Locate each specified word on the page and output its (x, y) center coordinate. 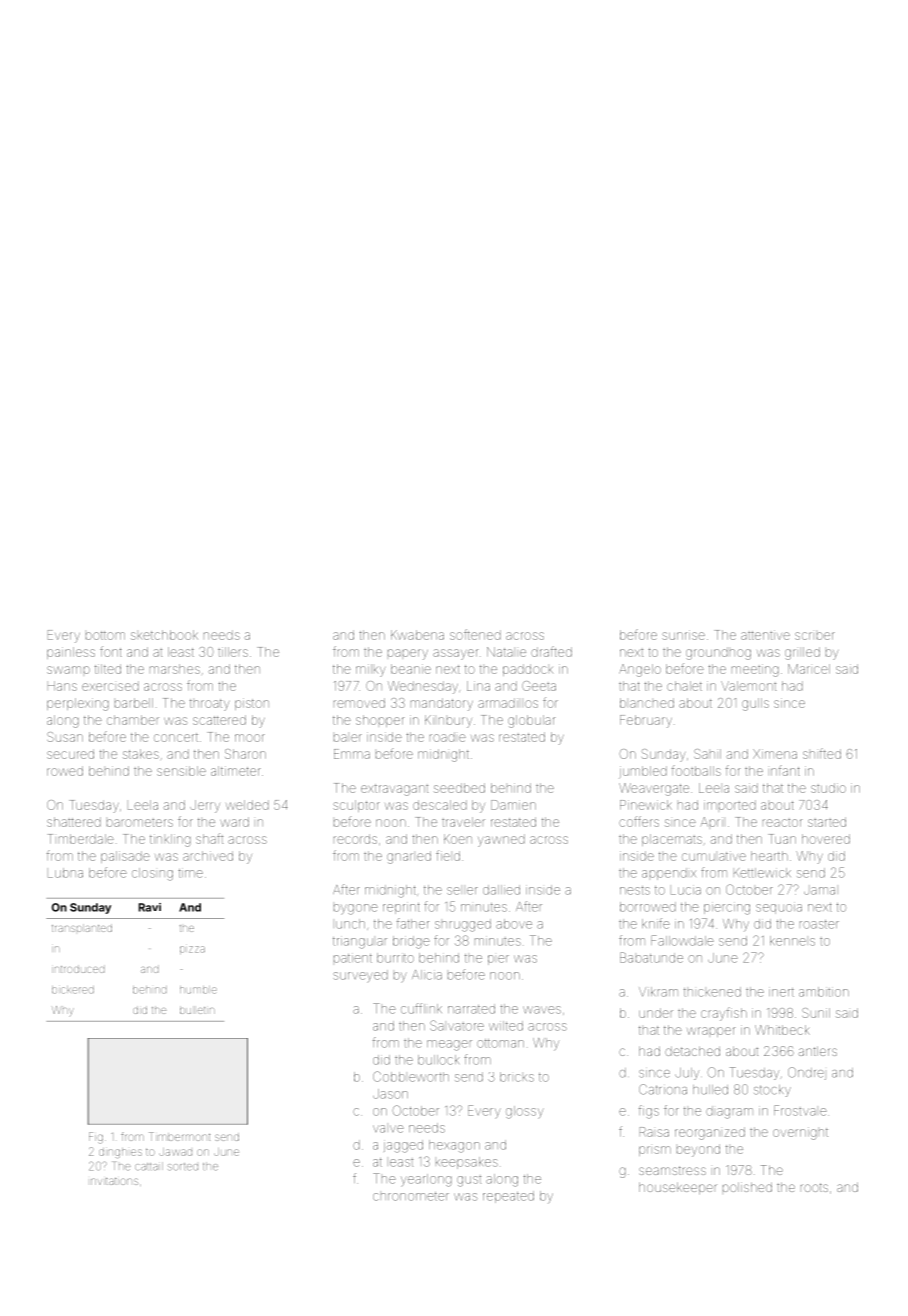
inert (781, 992)
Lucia (686, 891)
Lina (478, 686)
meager (449, 1045)
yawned (501, 840)
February (646, 721)
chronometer (411, 1196)
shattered (74, 822)
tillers (233, 652)
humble (198, 990)
